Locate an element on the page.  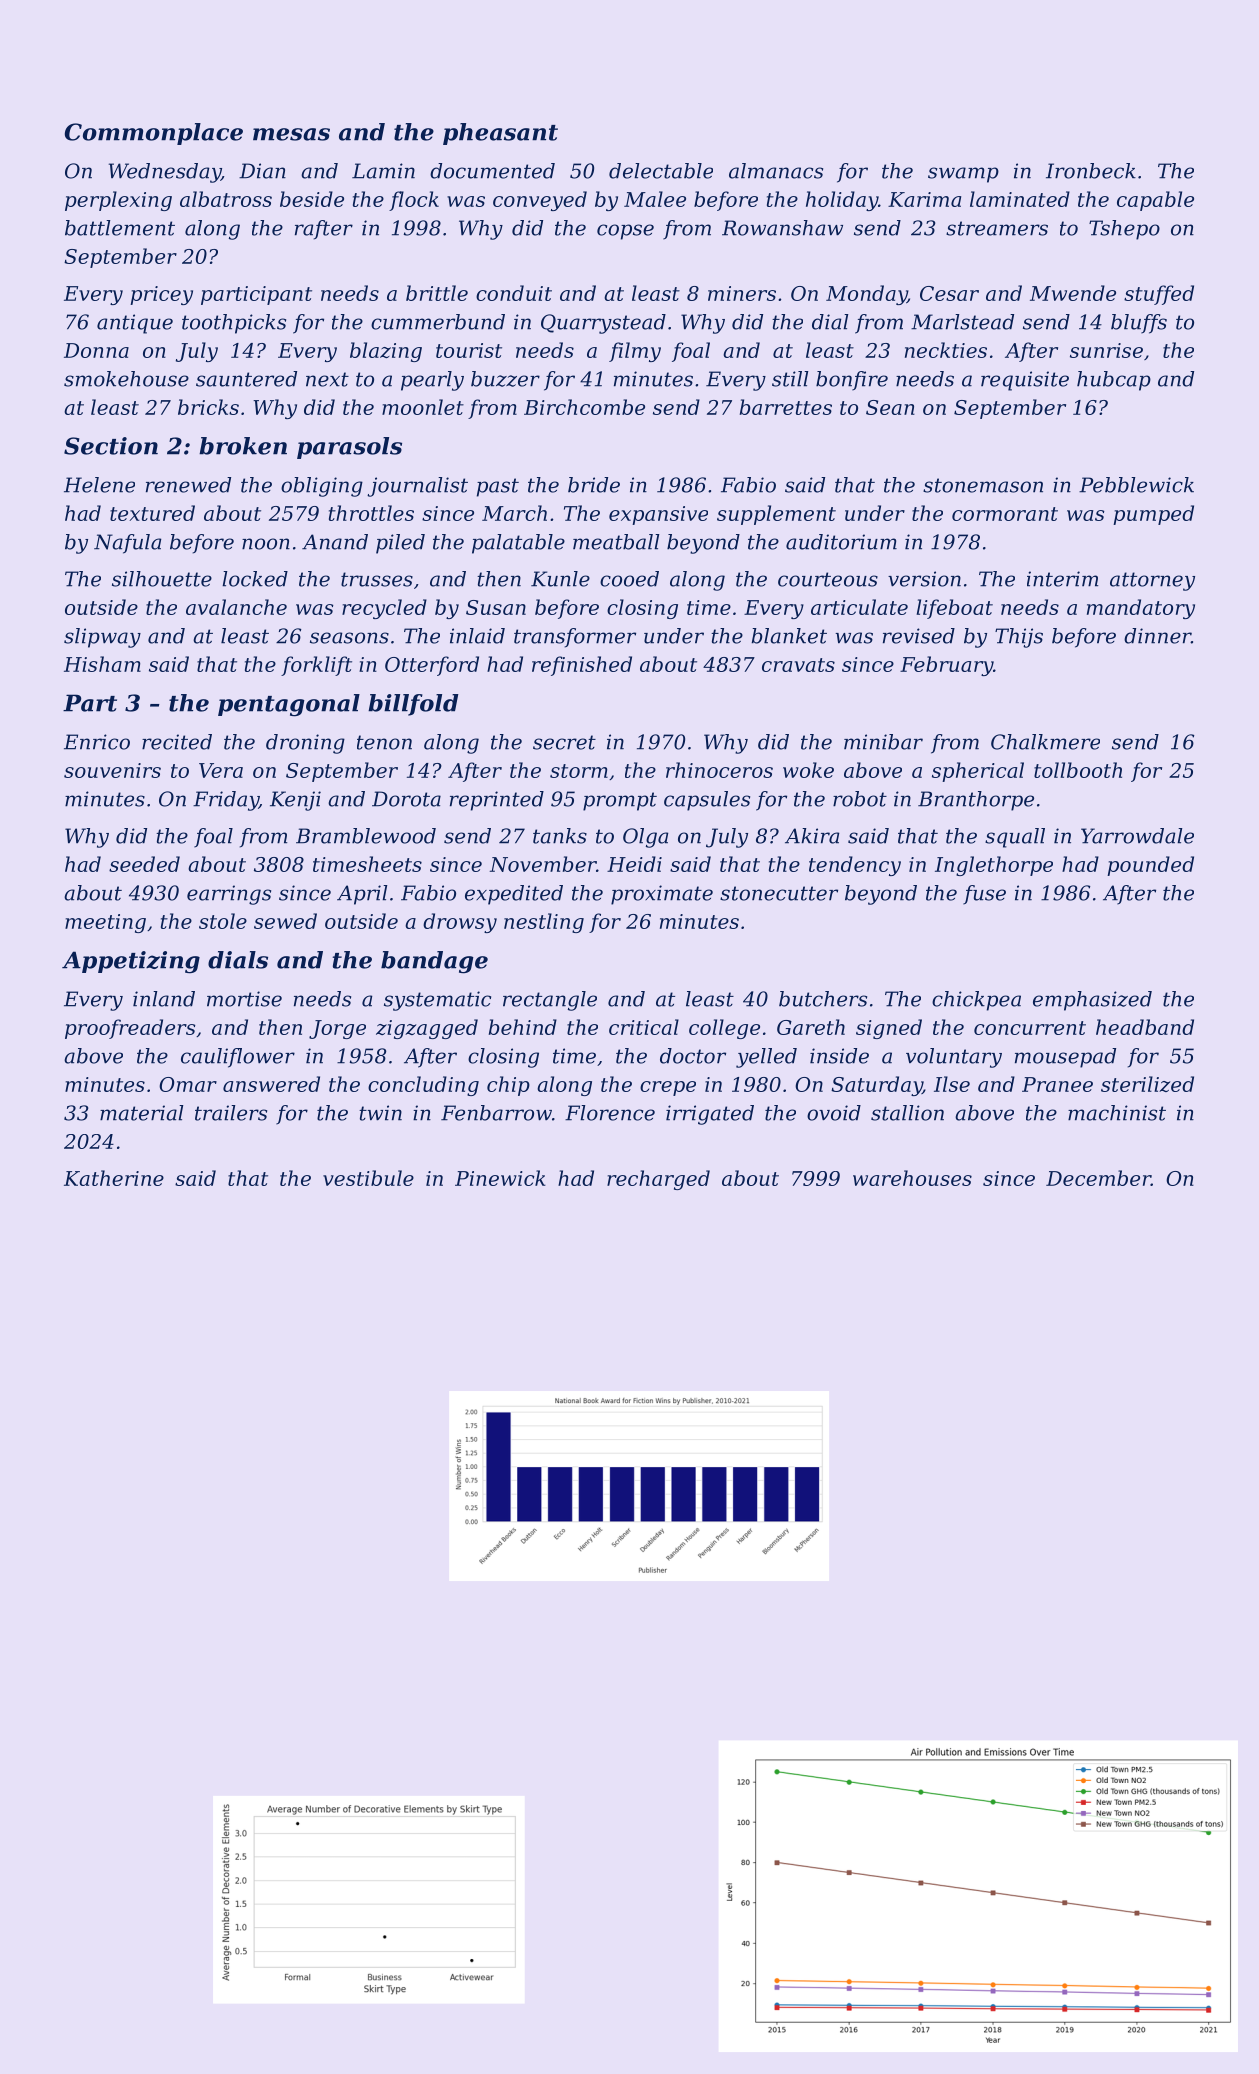
expansive is located at coordinates (658, 515).
